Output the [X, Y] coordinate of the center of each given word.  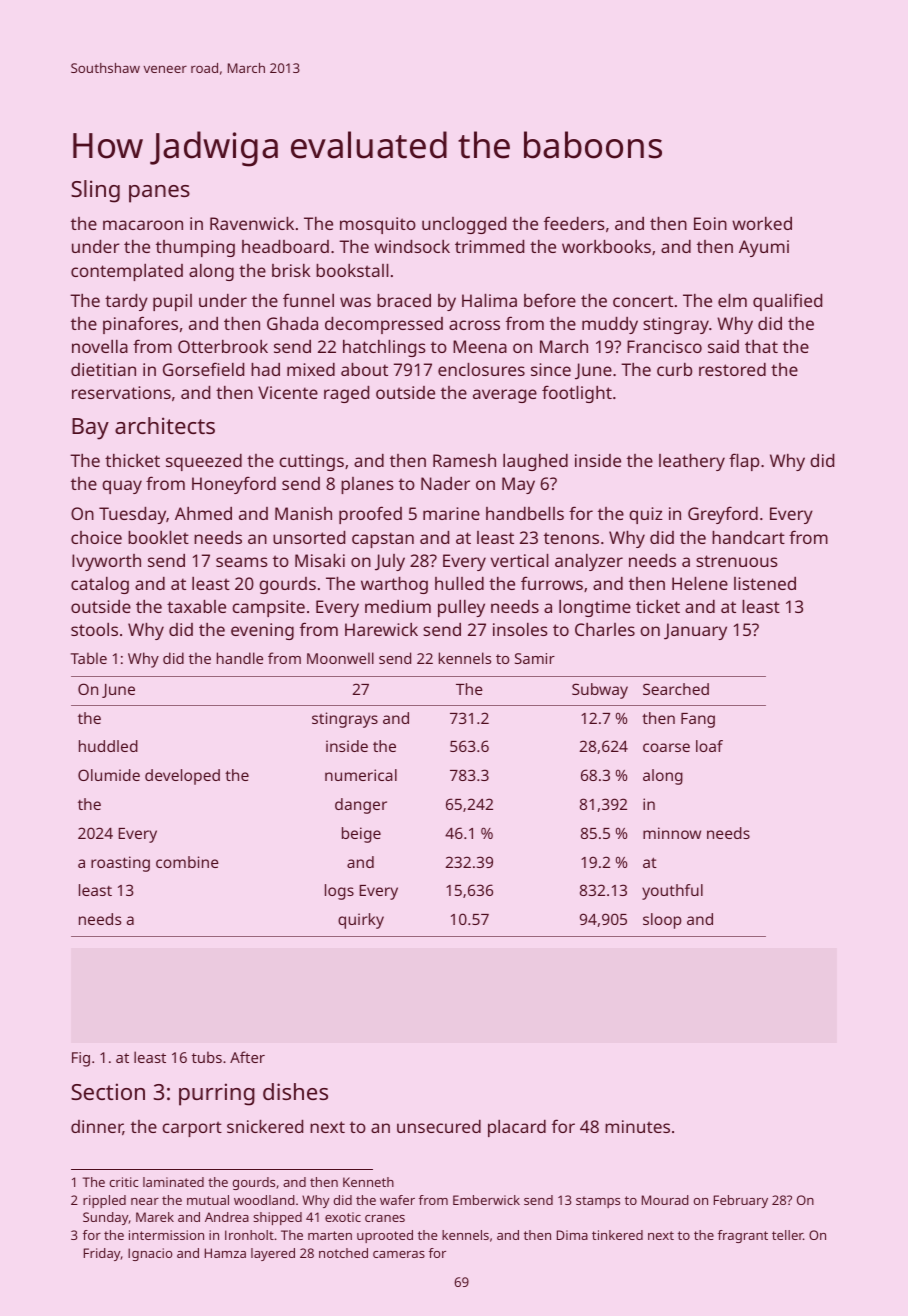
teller [787, 1235]
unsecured [439, 1126]
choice [96, 537]
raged [346, 394]
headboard [285, 246]
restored [732, 369]
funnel [308, 300]
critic [124, 1182]
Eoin [710, 223]
